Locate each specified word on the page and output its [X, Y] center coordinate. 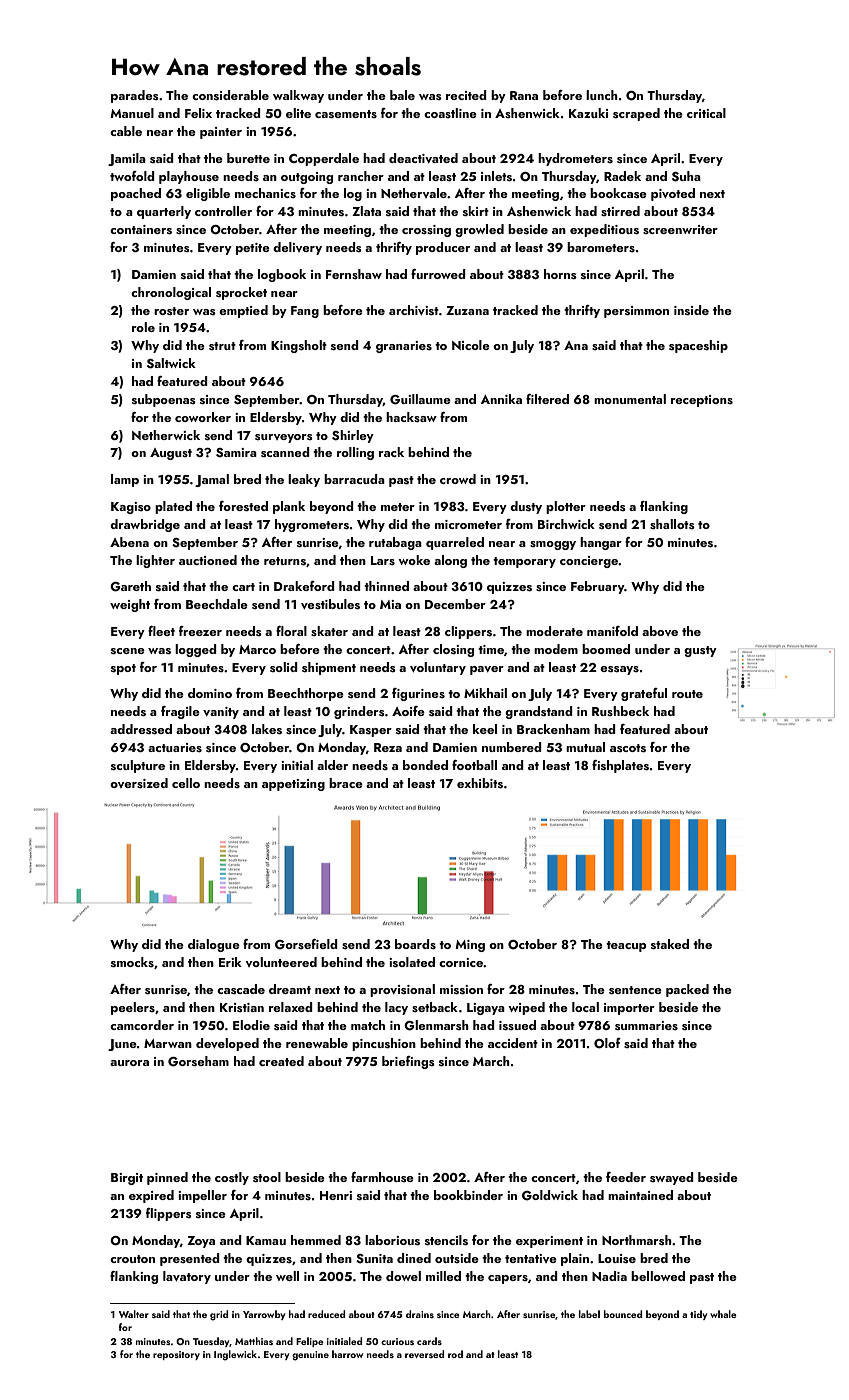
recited [466, 95]
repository [176, 1355]
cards [429, 1341]
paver [487, 670]
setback [435, 1007]
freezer [200, 631]
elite [298, 113]
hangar [601, 543]
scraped [636, 114]
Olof [607, 1043]
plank [289, 507]
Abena [129, 542]
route [687, 694]
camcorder [142, 1025]
